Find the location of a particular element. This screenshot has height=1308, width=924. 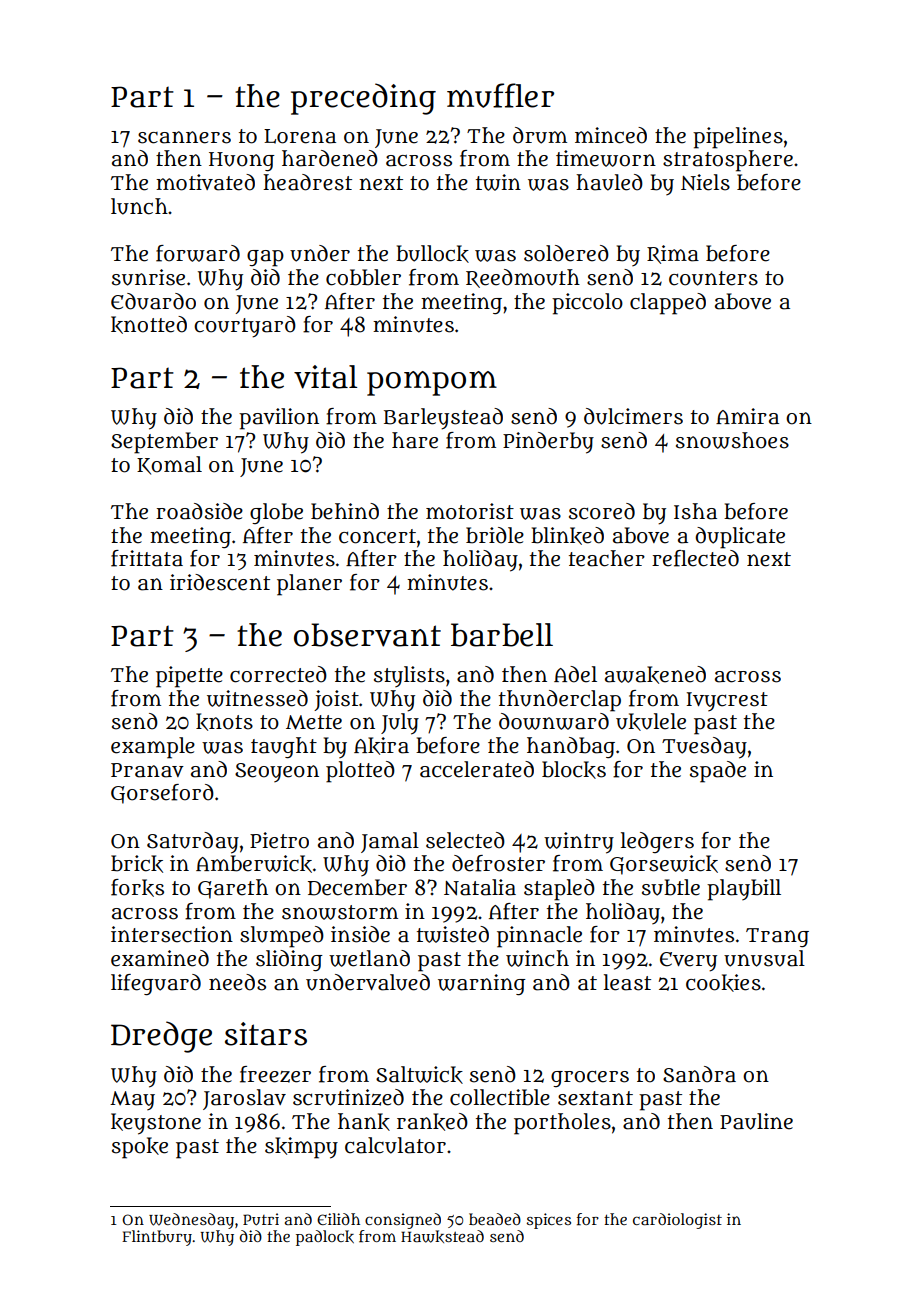

scanners is located at coordinates (184, 137).
